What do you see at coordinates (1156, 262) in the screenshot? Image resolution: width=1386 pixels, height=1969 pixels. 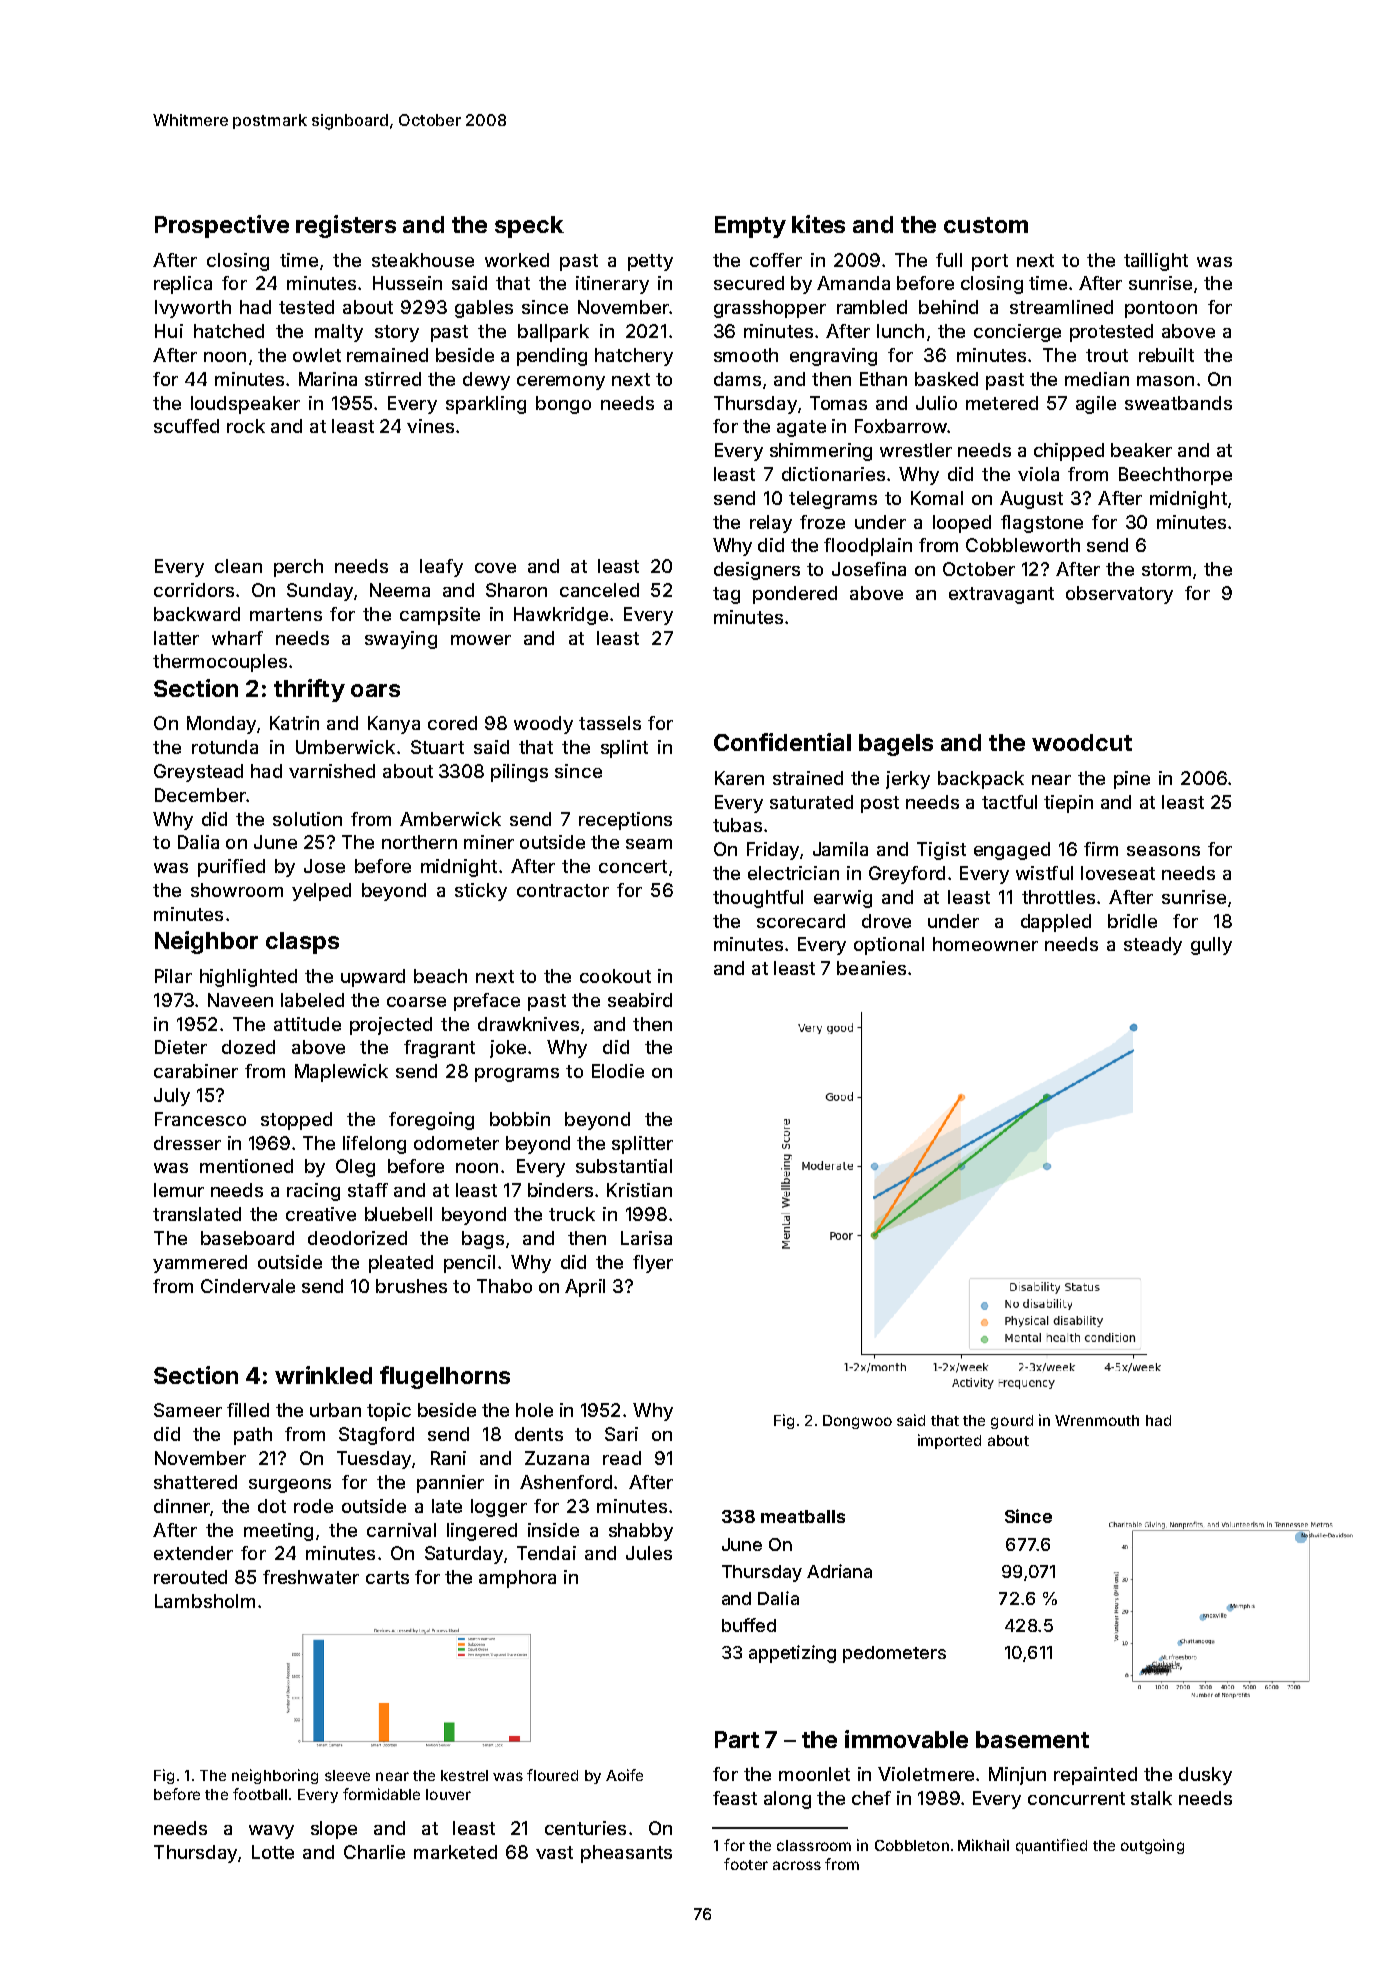 I see `taillight` at bounding box center [1156, 262].
